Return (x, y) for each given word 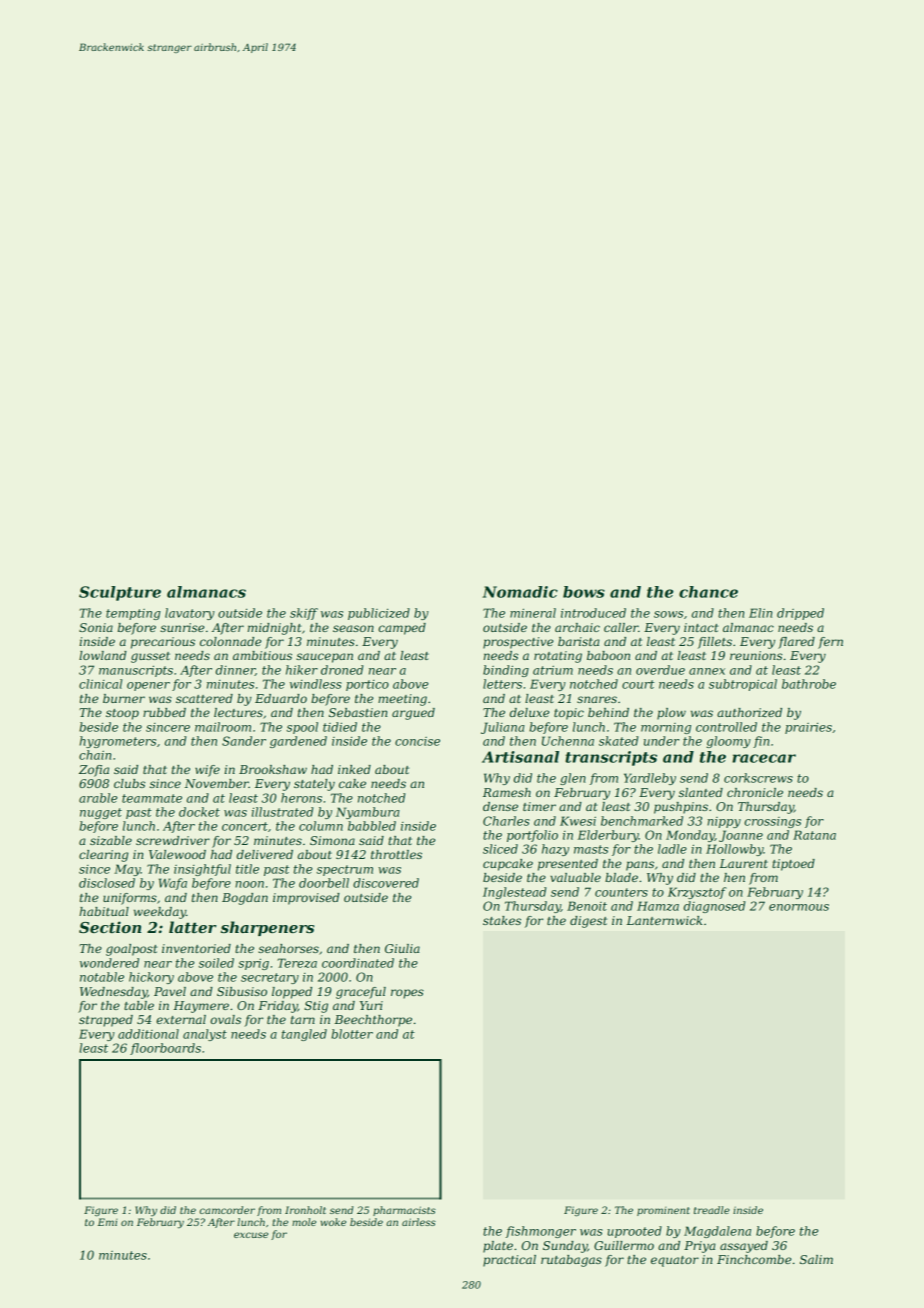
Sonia (96, 627)
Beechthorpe (373, 1021)
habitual (104, 911)
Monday (690, 836)
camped (402, 629)
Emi (107, 1222)
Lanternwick (664, 920)
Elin (760, 613)
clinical (100, 684)
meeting (402, 700)
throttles (396, 854)
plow (671, 714)
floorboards (165, 1049)
